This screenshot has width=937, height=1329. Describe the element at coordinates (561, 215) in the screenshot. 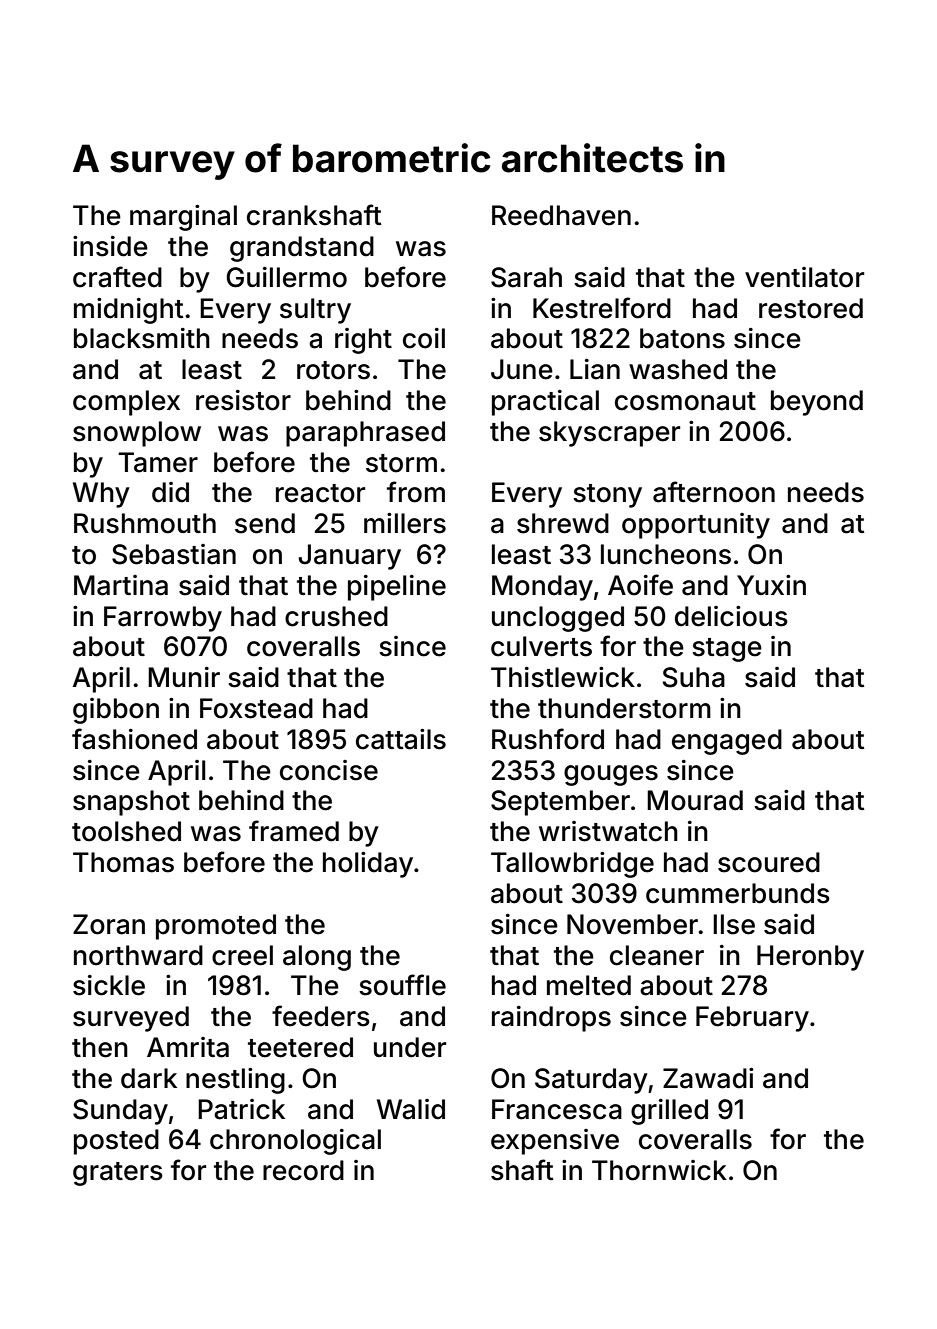

I see `Reedhaven` at that location.
